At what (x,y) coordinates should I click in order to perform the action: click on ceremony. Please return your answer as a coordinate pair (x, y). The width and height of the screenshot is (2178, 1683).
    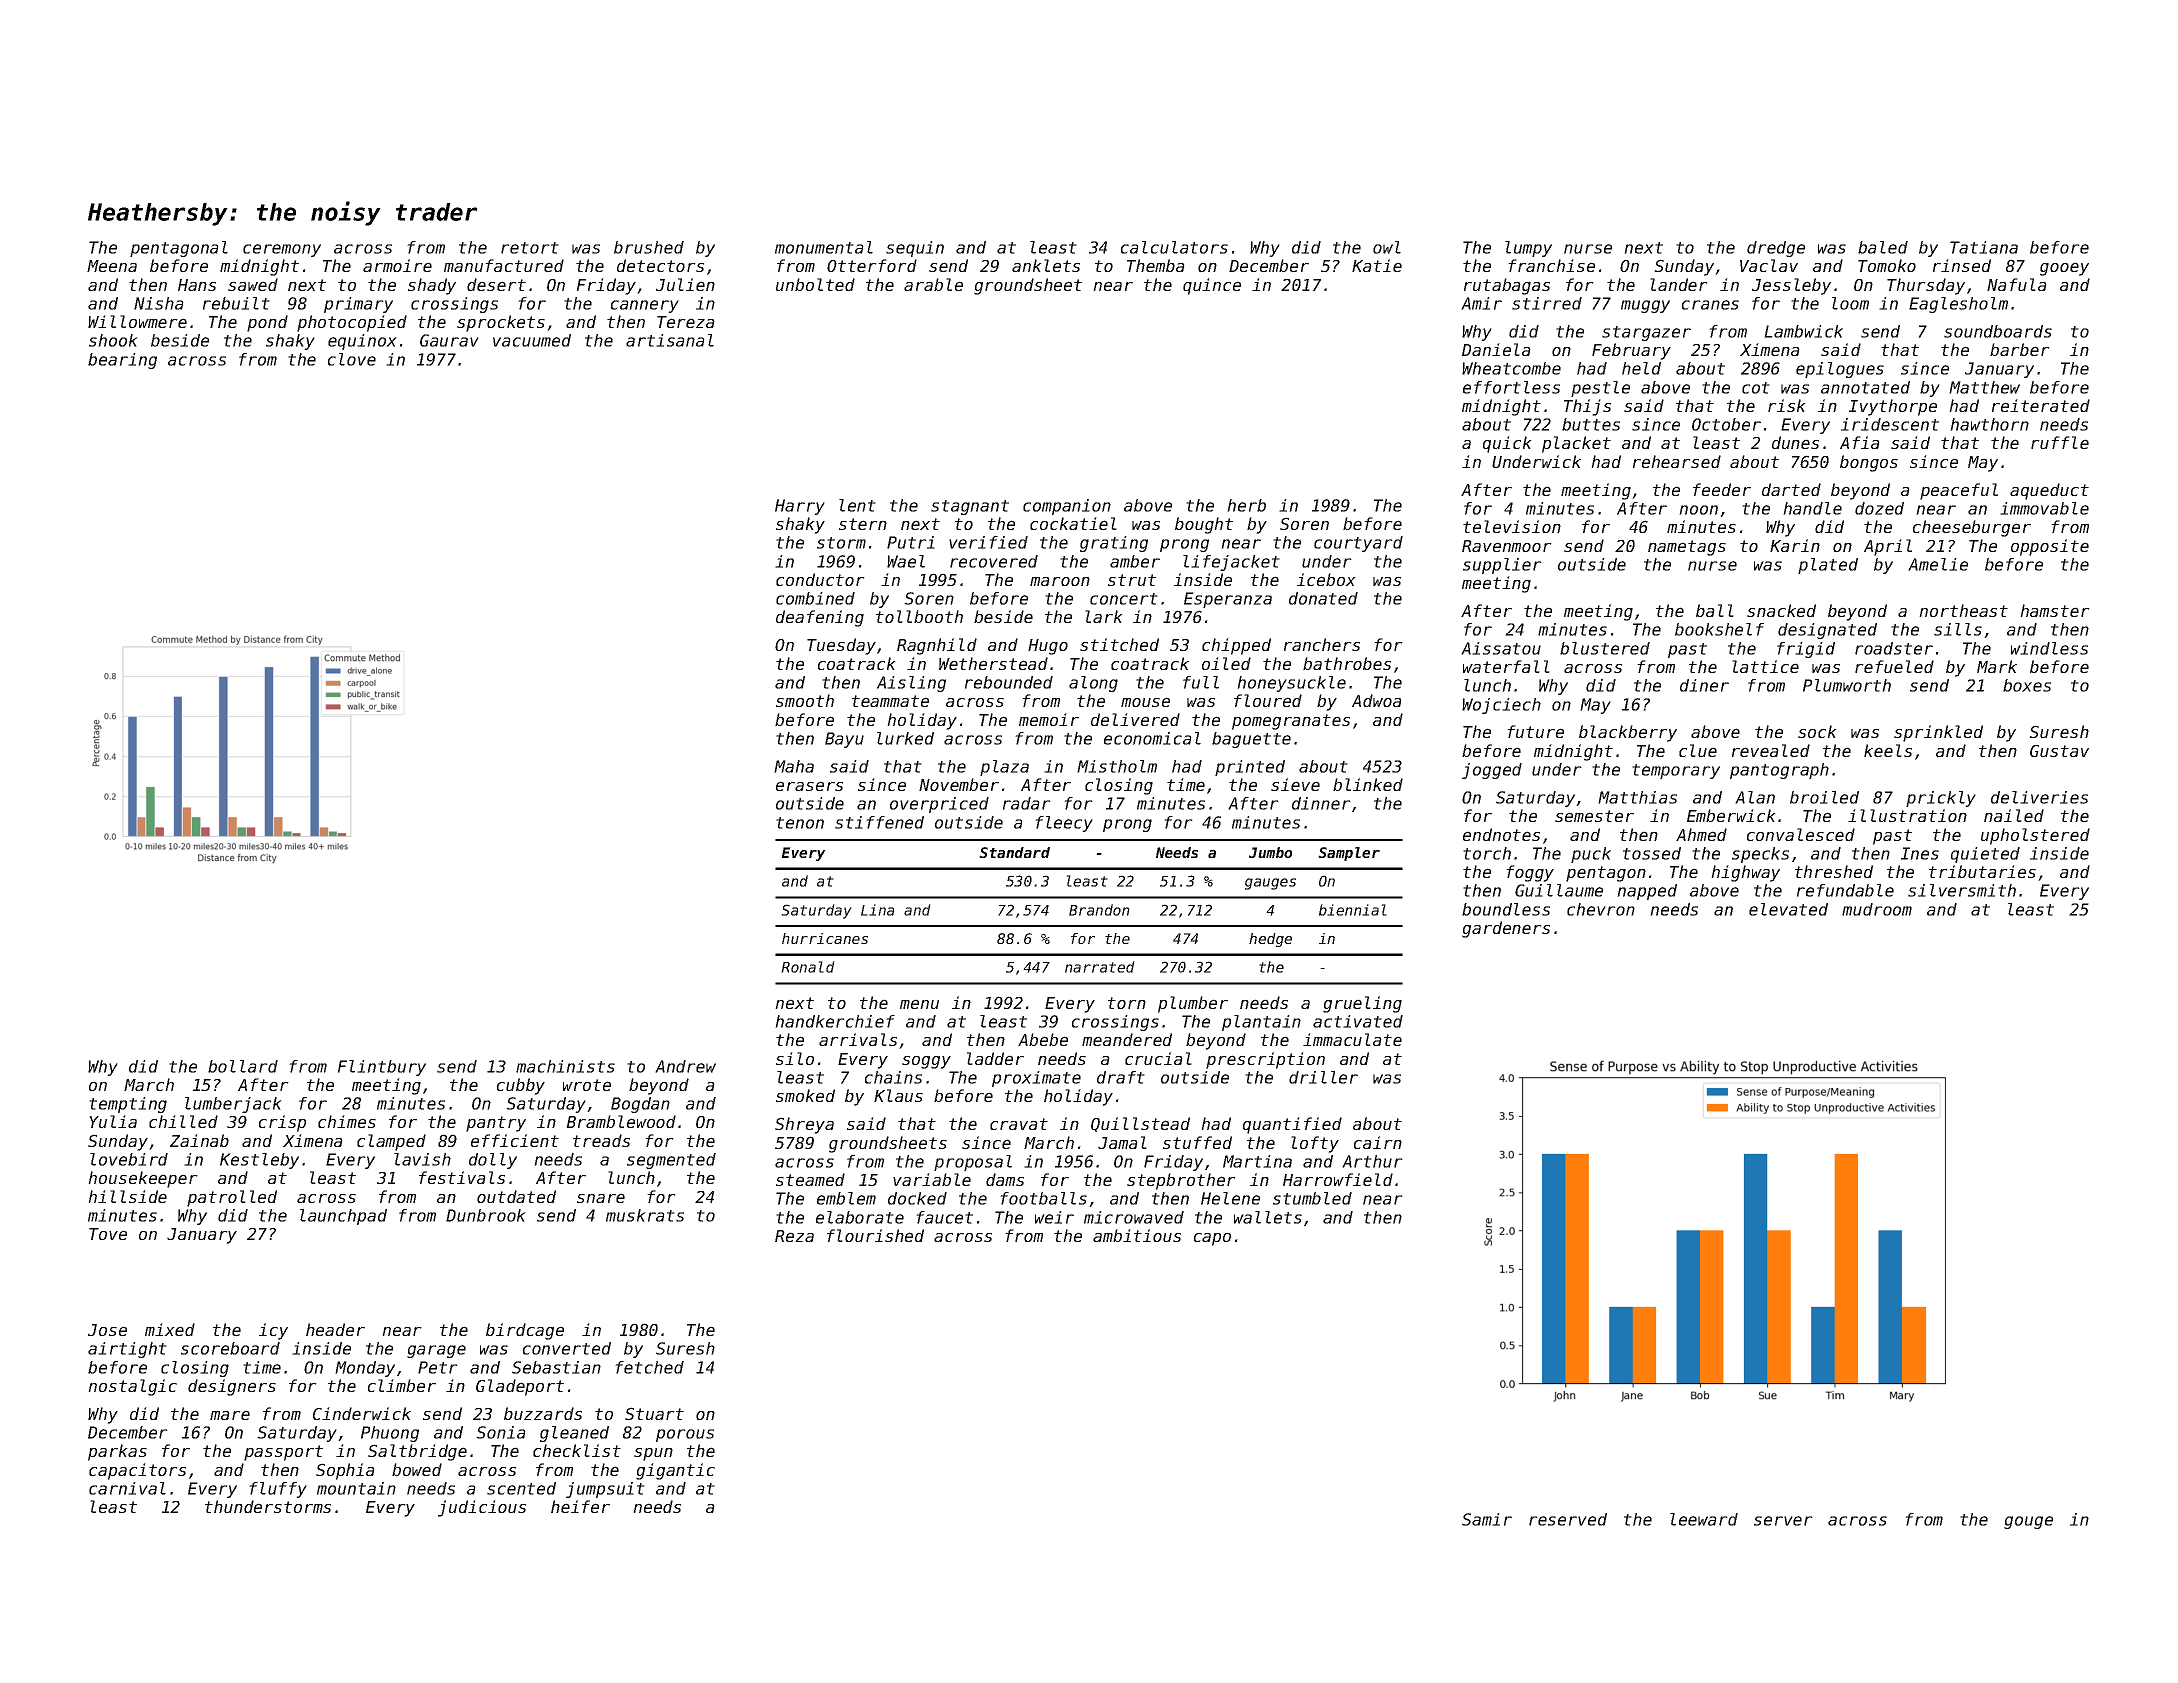
    Looking at the image, I should click on (282, 250).
